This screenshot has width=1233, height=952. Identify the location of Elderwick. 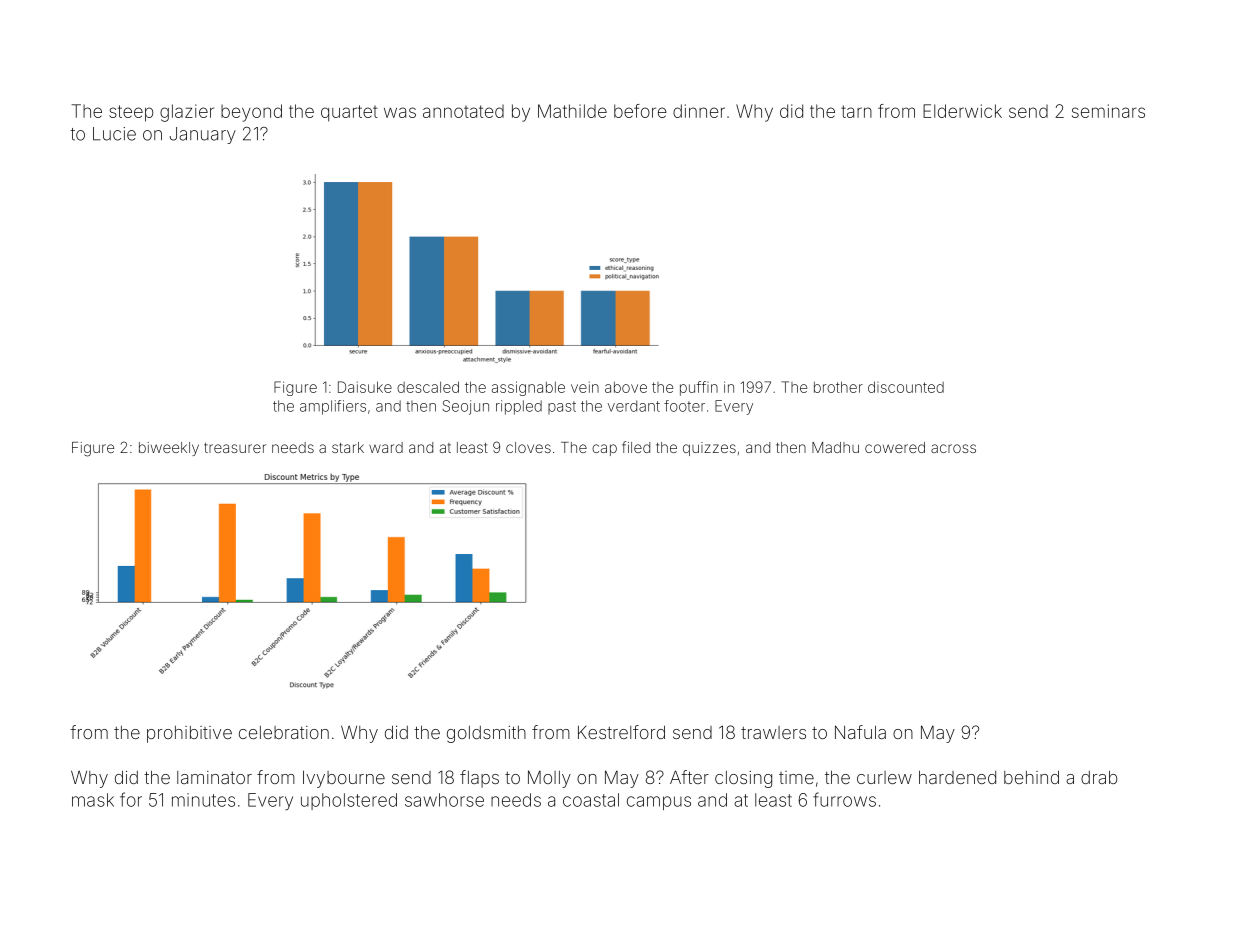
(962, 111).
